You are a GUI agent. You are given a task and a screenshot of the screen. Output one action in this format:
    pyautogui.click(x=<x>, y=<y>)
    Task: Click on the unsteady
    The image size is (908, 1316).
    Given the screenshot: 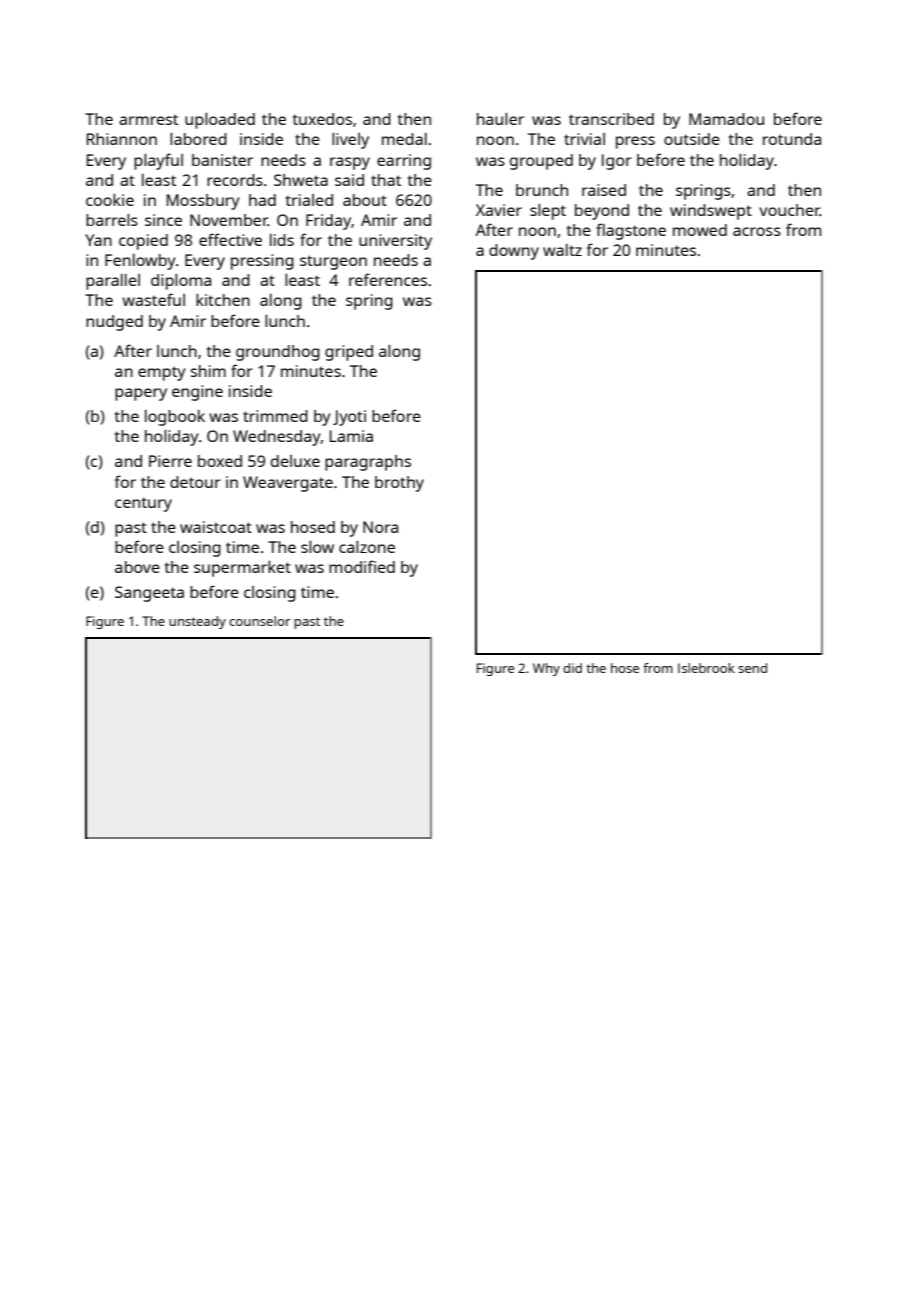 What is the action you would take?
    pyautogui.click(x=197, y=622)
